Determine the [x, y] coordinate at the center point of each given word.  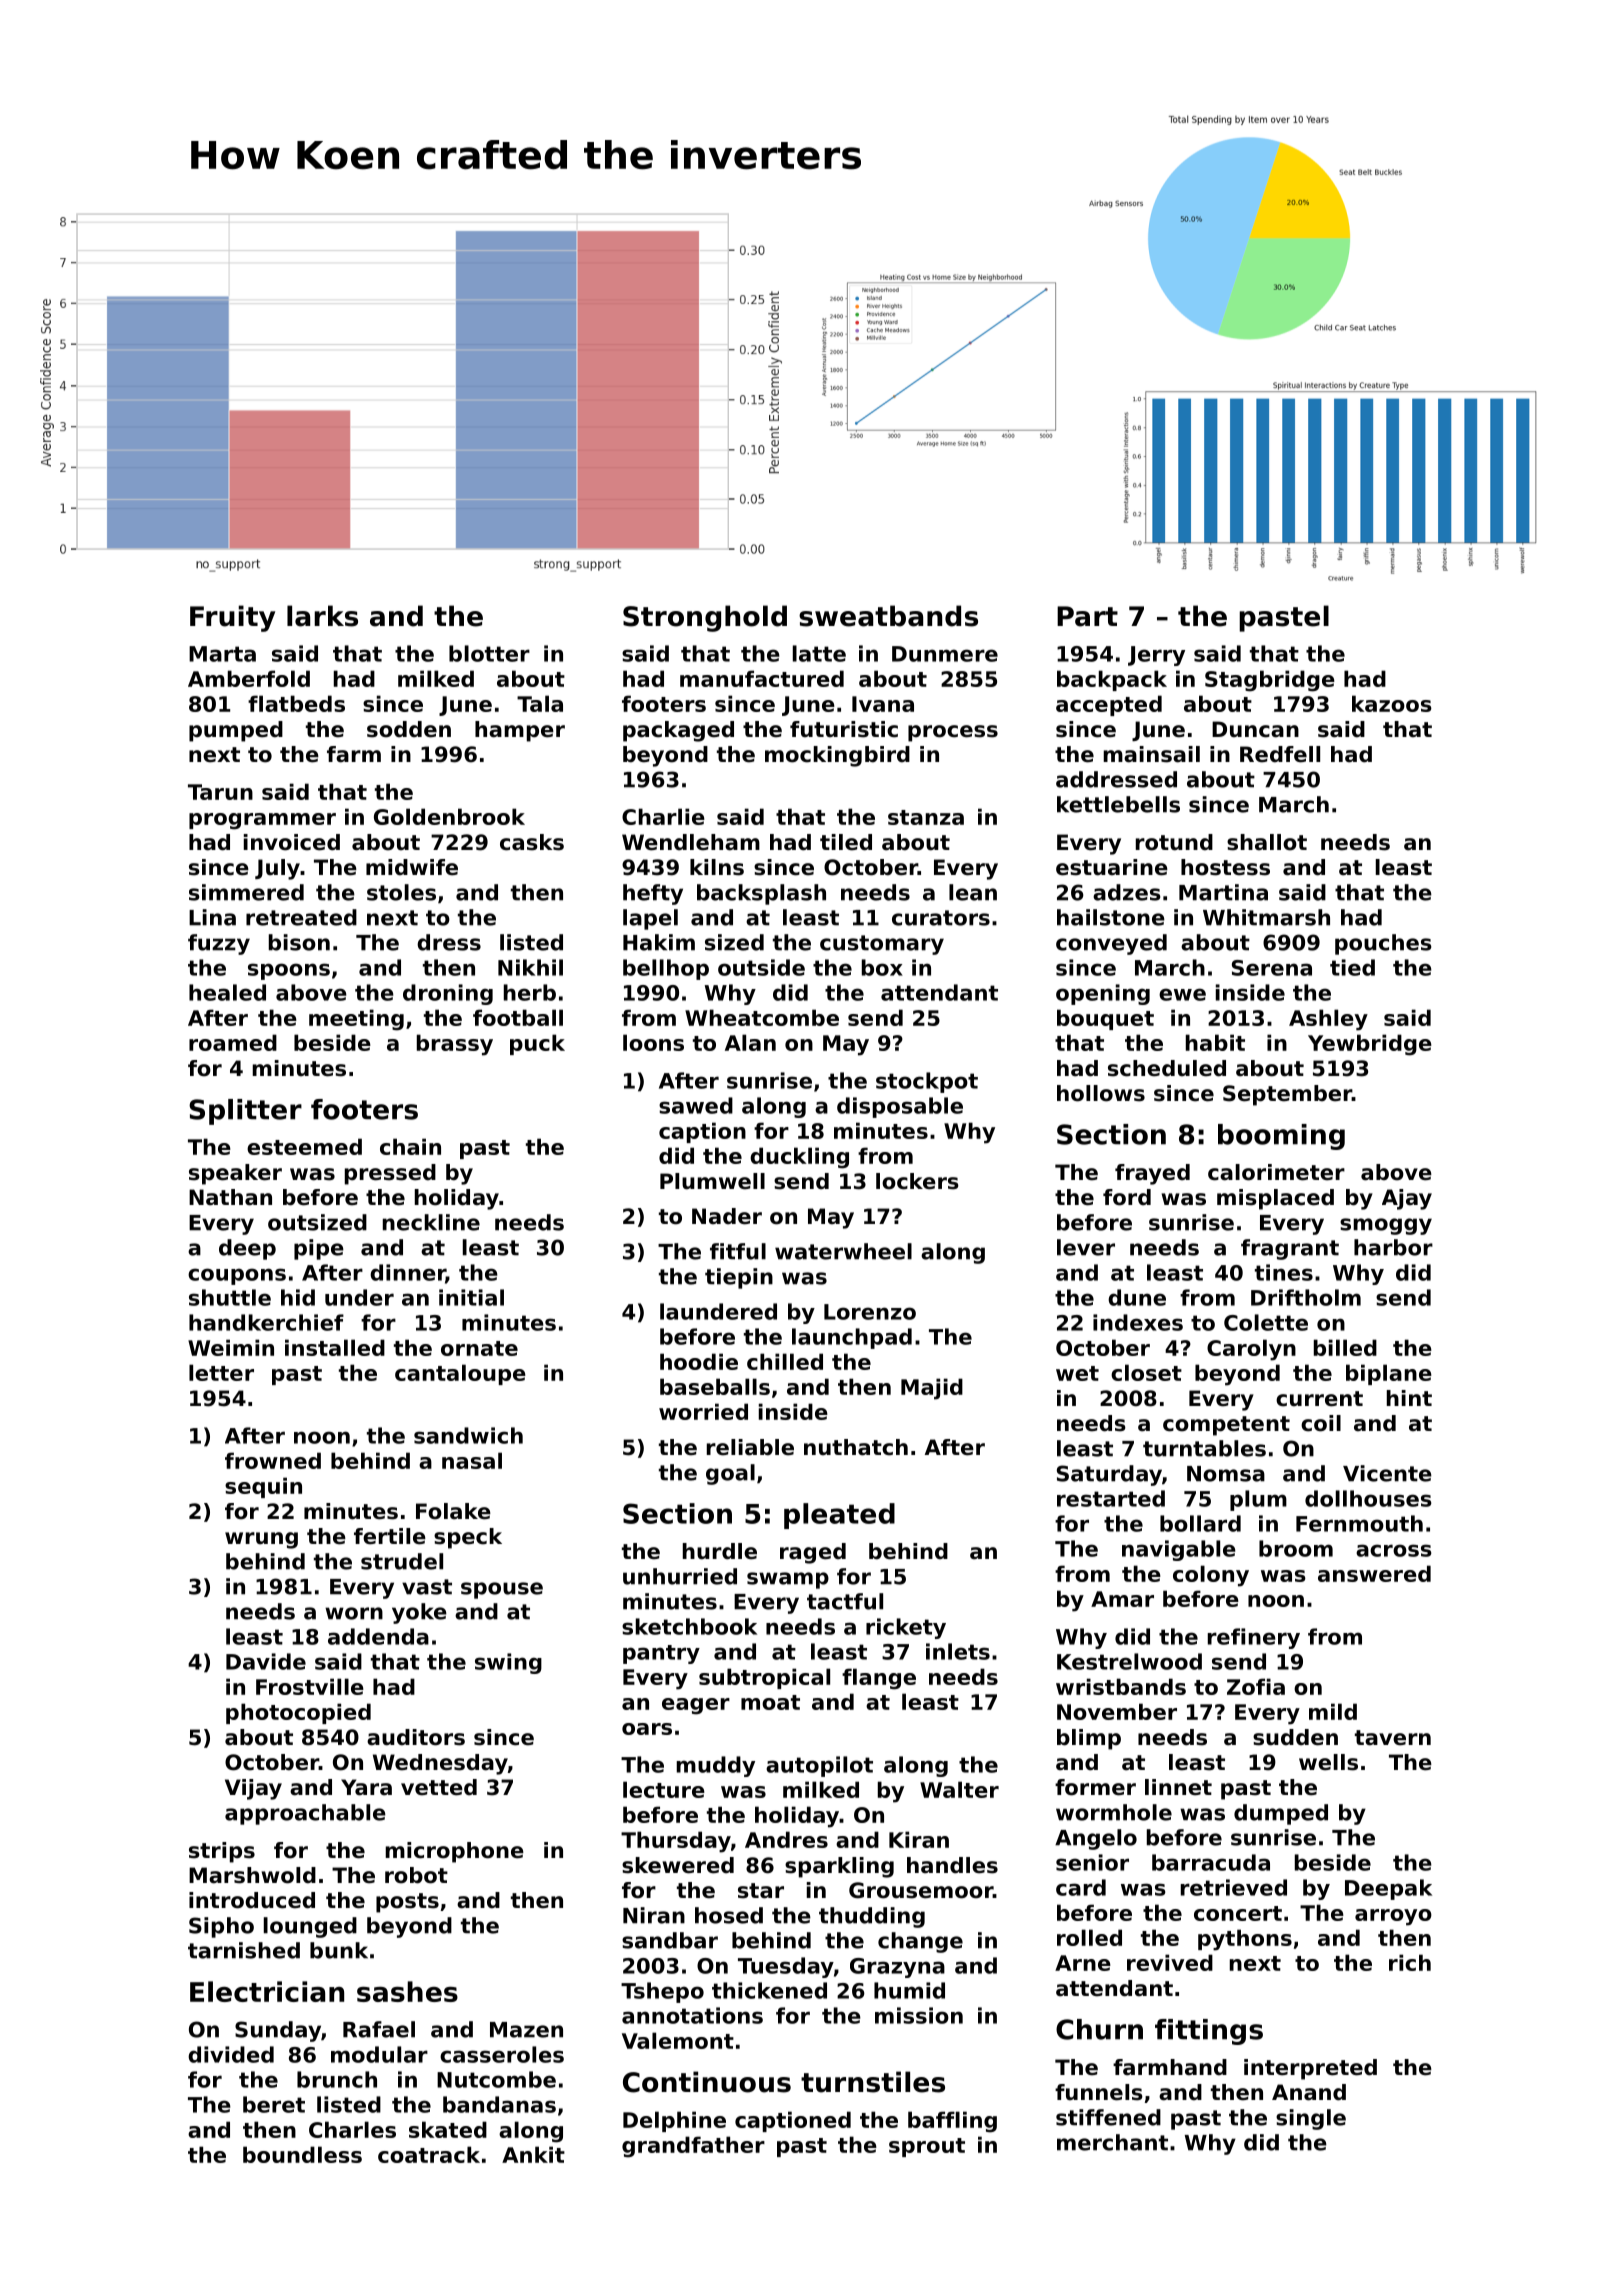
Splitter [245, 1112]
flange [879, 1679]
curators [941, 918]
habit [1215, 1042]
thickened [769, 1990]
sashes [407, 1991]
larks [322, 616]
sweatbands [888, 616]
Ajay [1407, 1199]
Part [1087, 616]
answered [1374, 1573]
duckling [799, 1158]
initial [471, 1297]
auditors [416, 1737]
